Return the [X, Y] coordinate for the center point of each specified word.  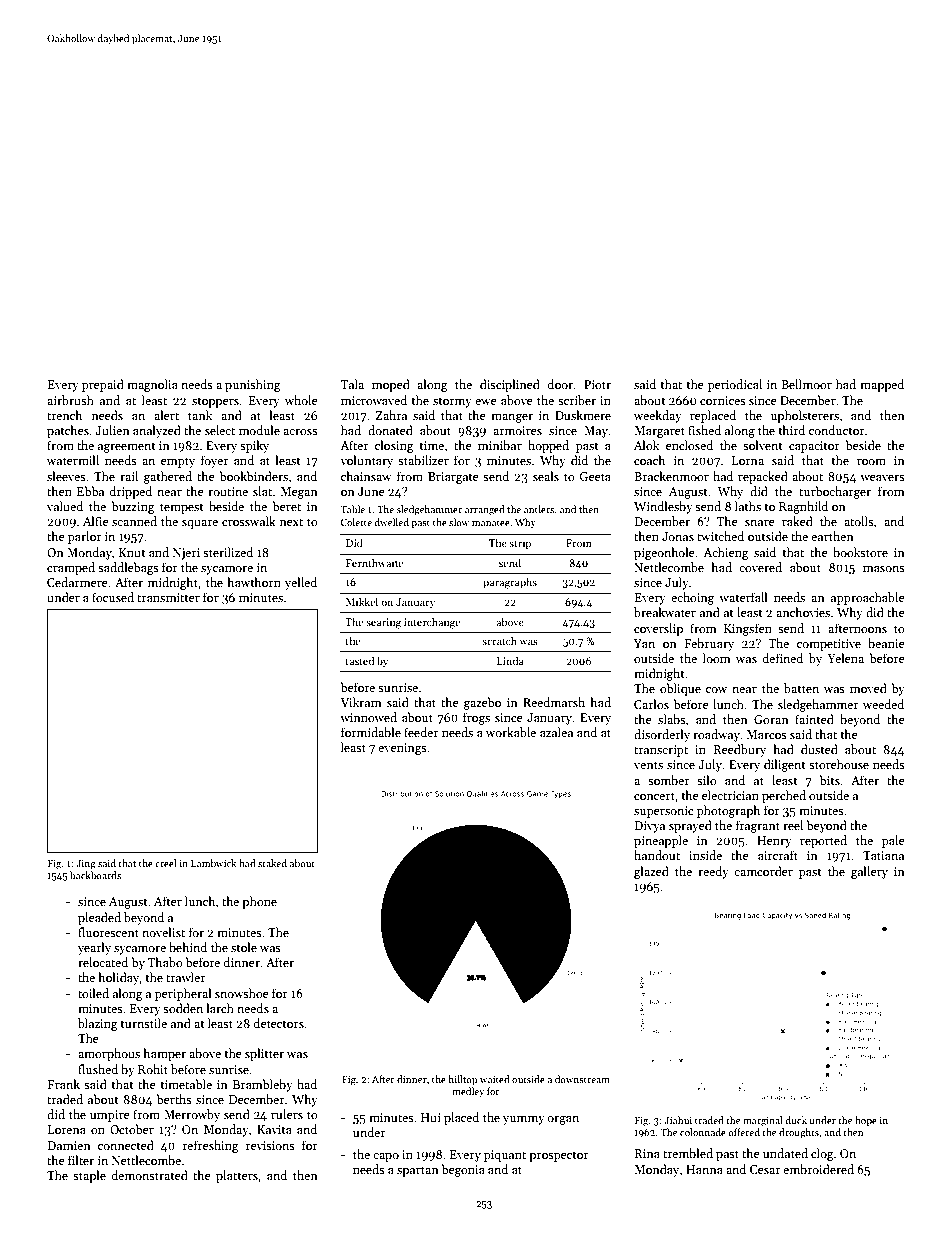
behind [188, 947]
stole [244, 947]
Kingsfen [748, 629]
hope [866, 1121]
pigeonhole [664, 553]
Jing [86, 865]
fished [704, 430]
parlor [85, 537]
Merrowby [192, 1115]
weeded [883, 704]
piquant [505, 1156]
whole [301, 400]
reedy [713, 872]
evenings [402, 749]
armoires [517, 430]
